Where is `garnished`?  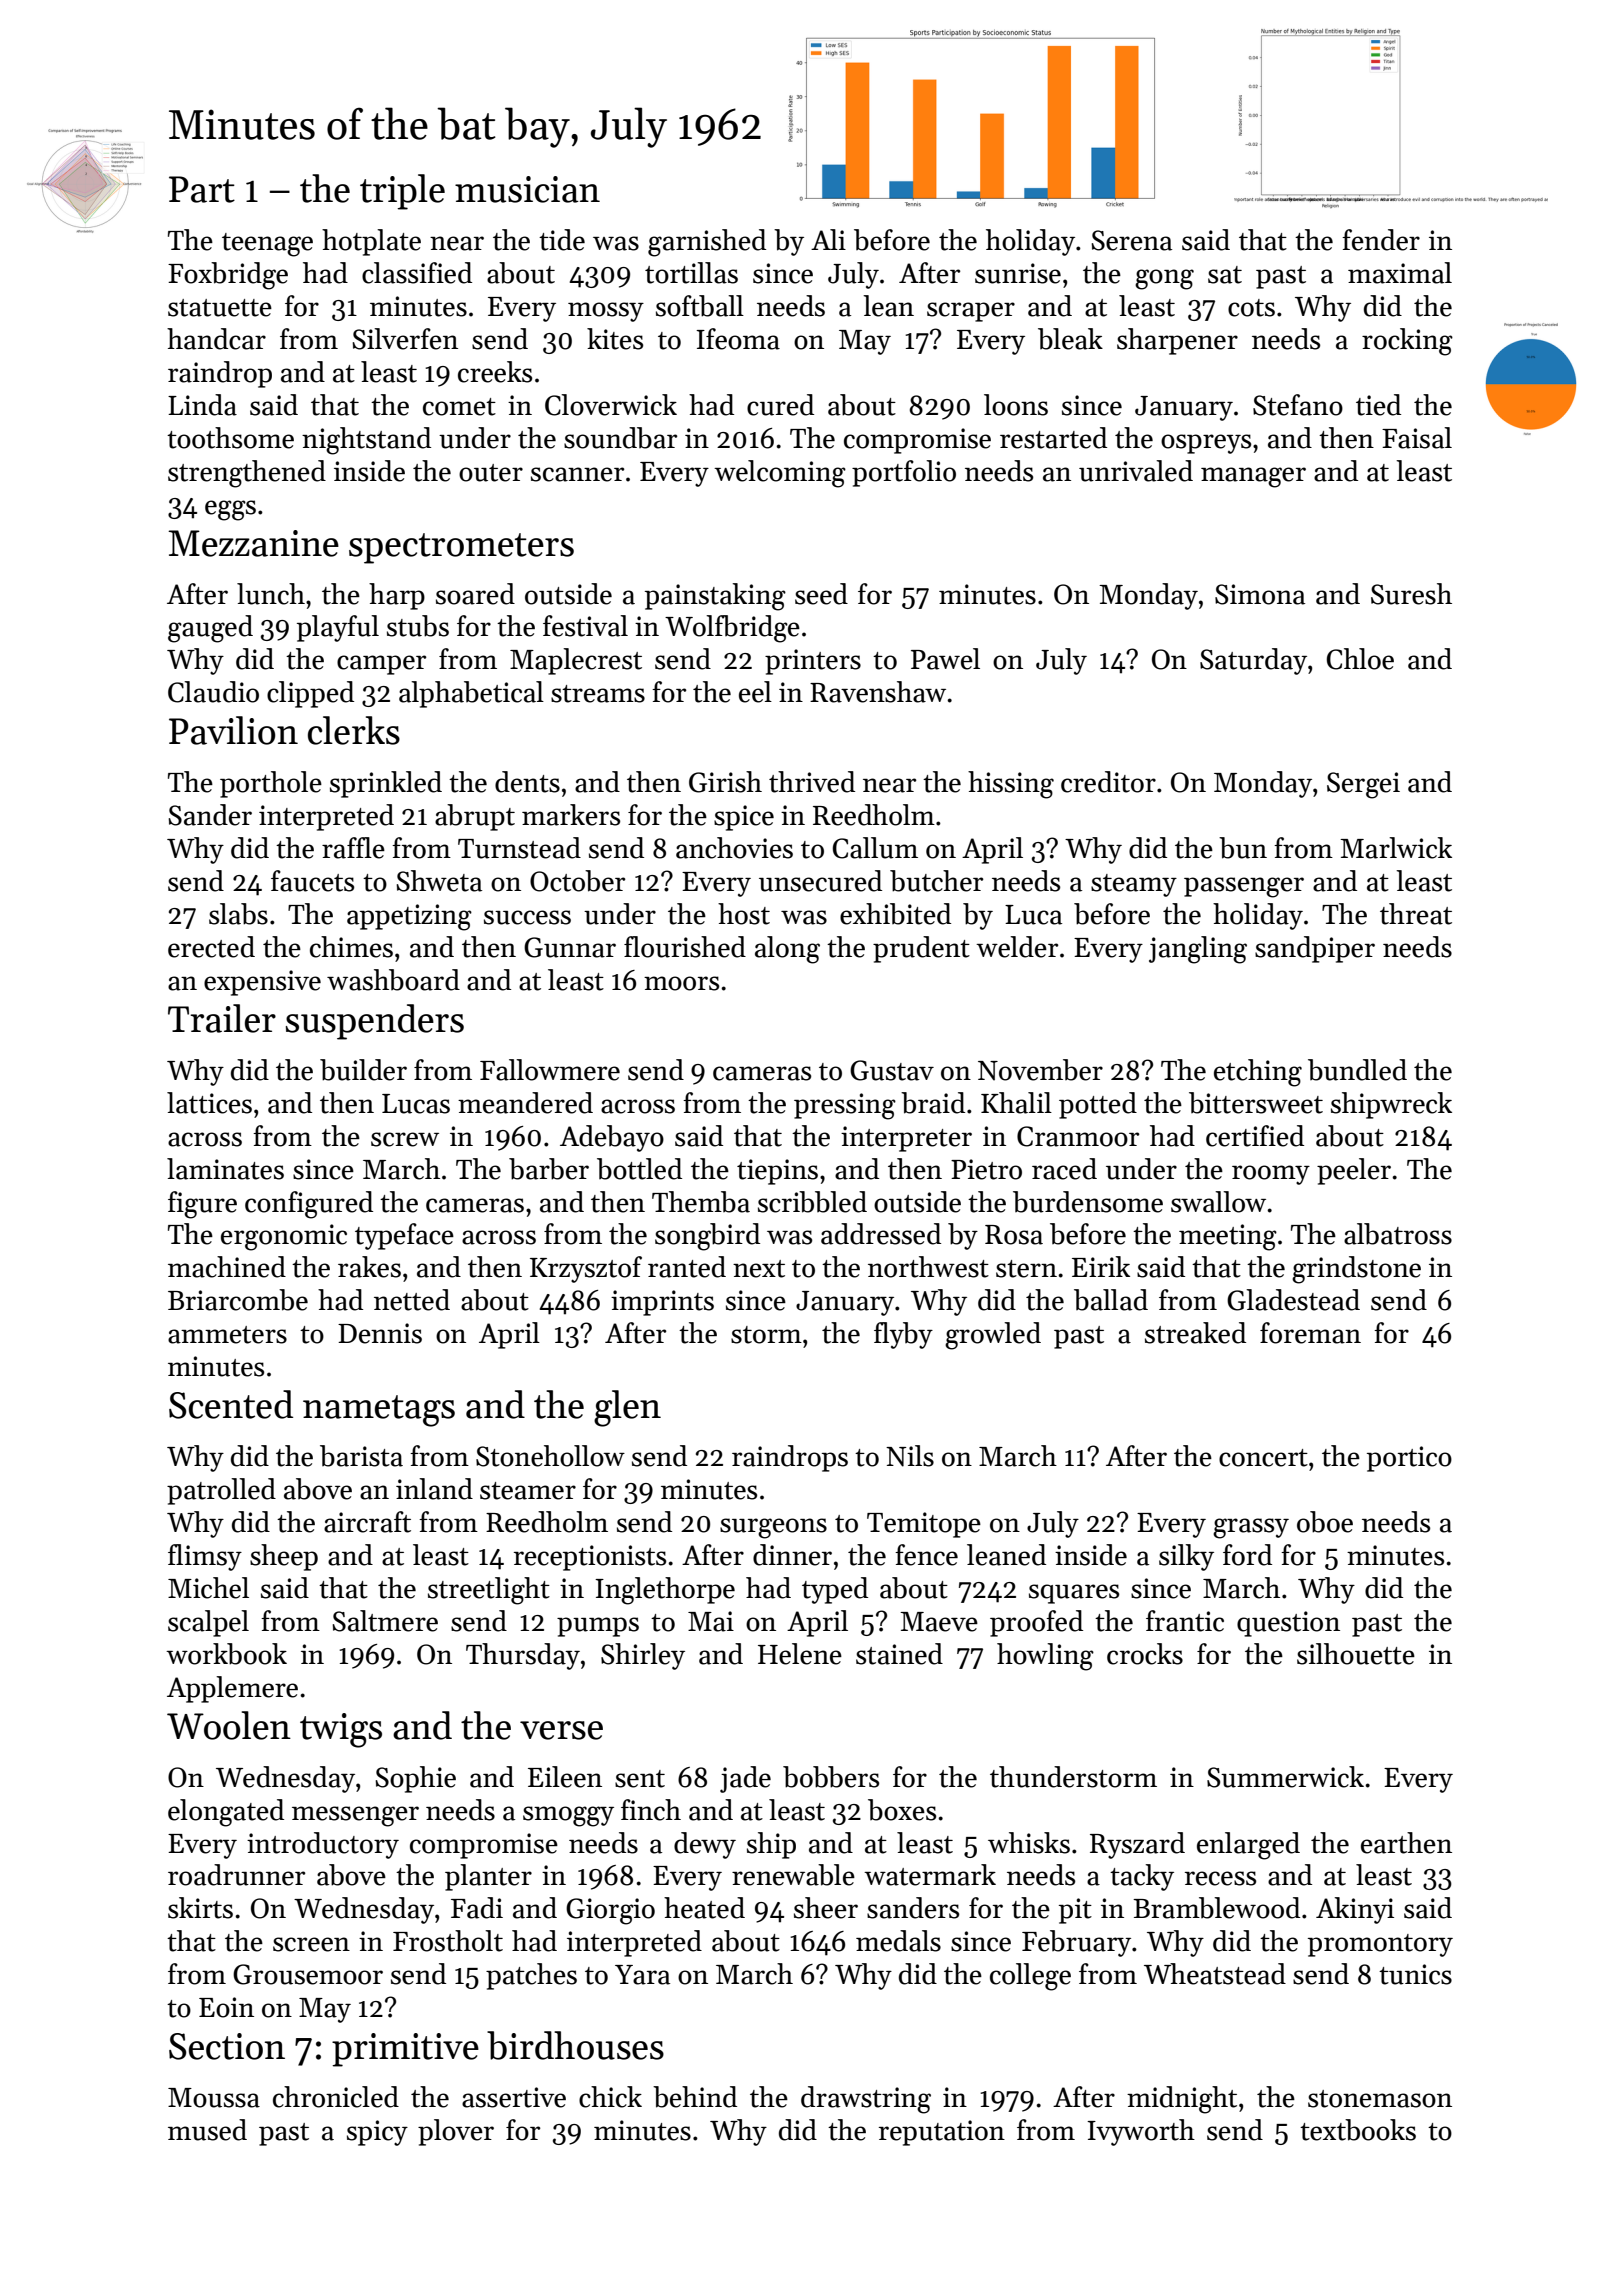
garnished is located at coordinates (707, 243).
